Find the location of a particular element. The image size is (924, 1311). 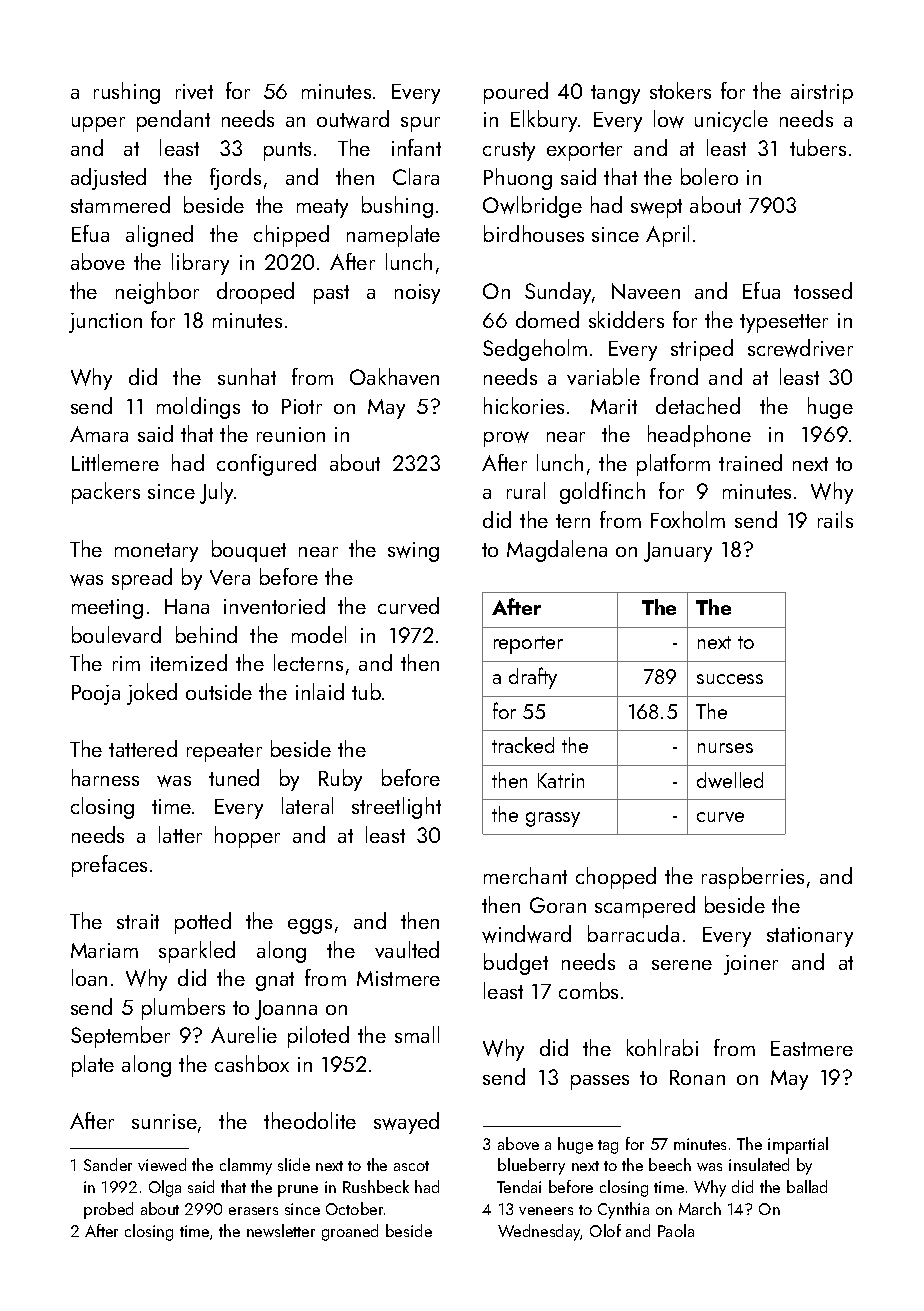

Amara is located at coordinates (99, 434).
